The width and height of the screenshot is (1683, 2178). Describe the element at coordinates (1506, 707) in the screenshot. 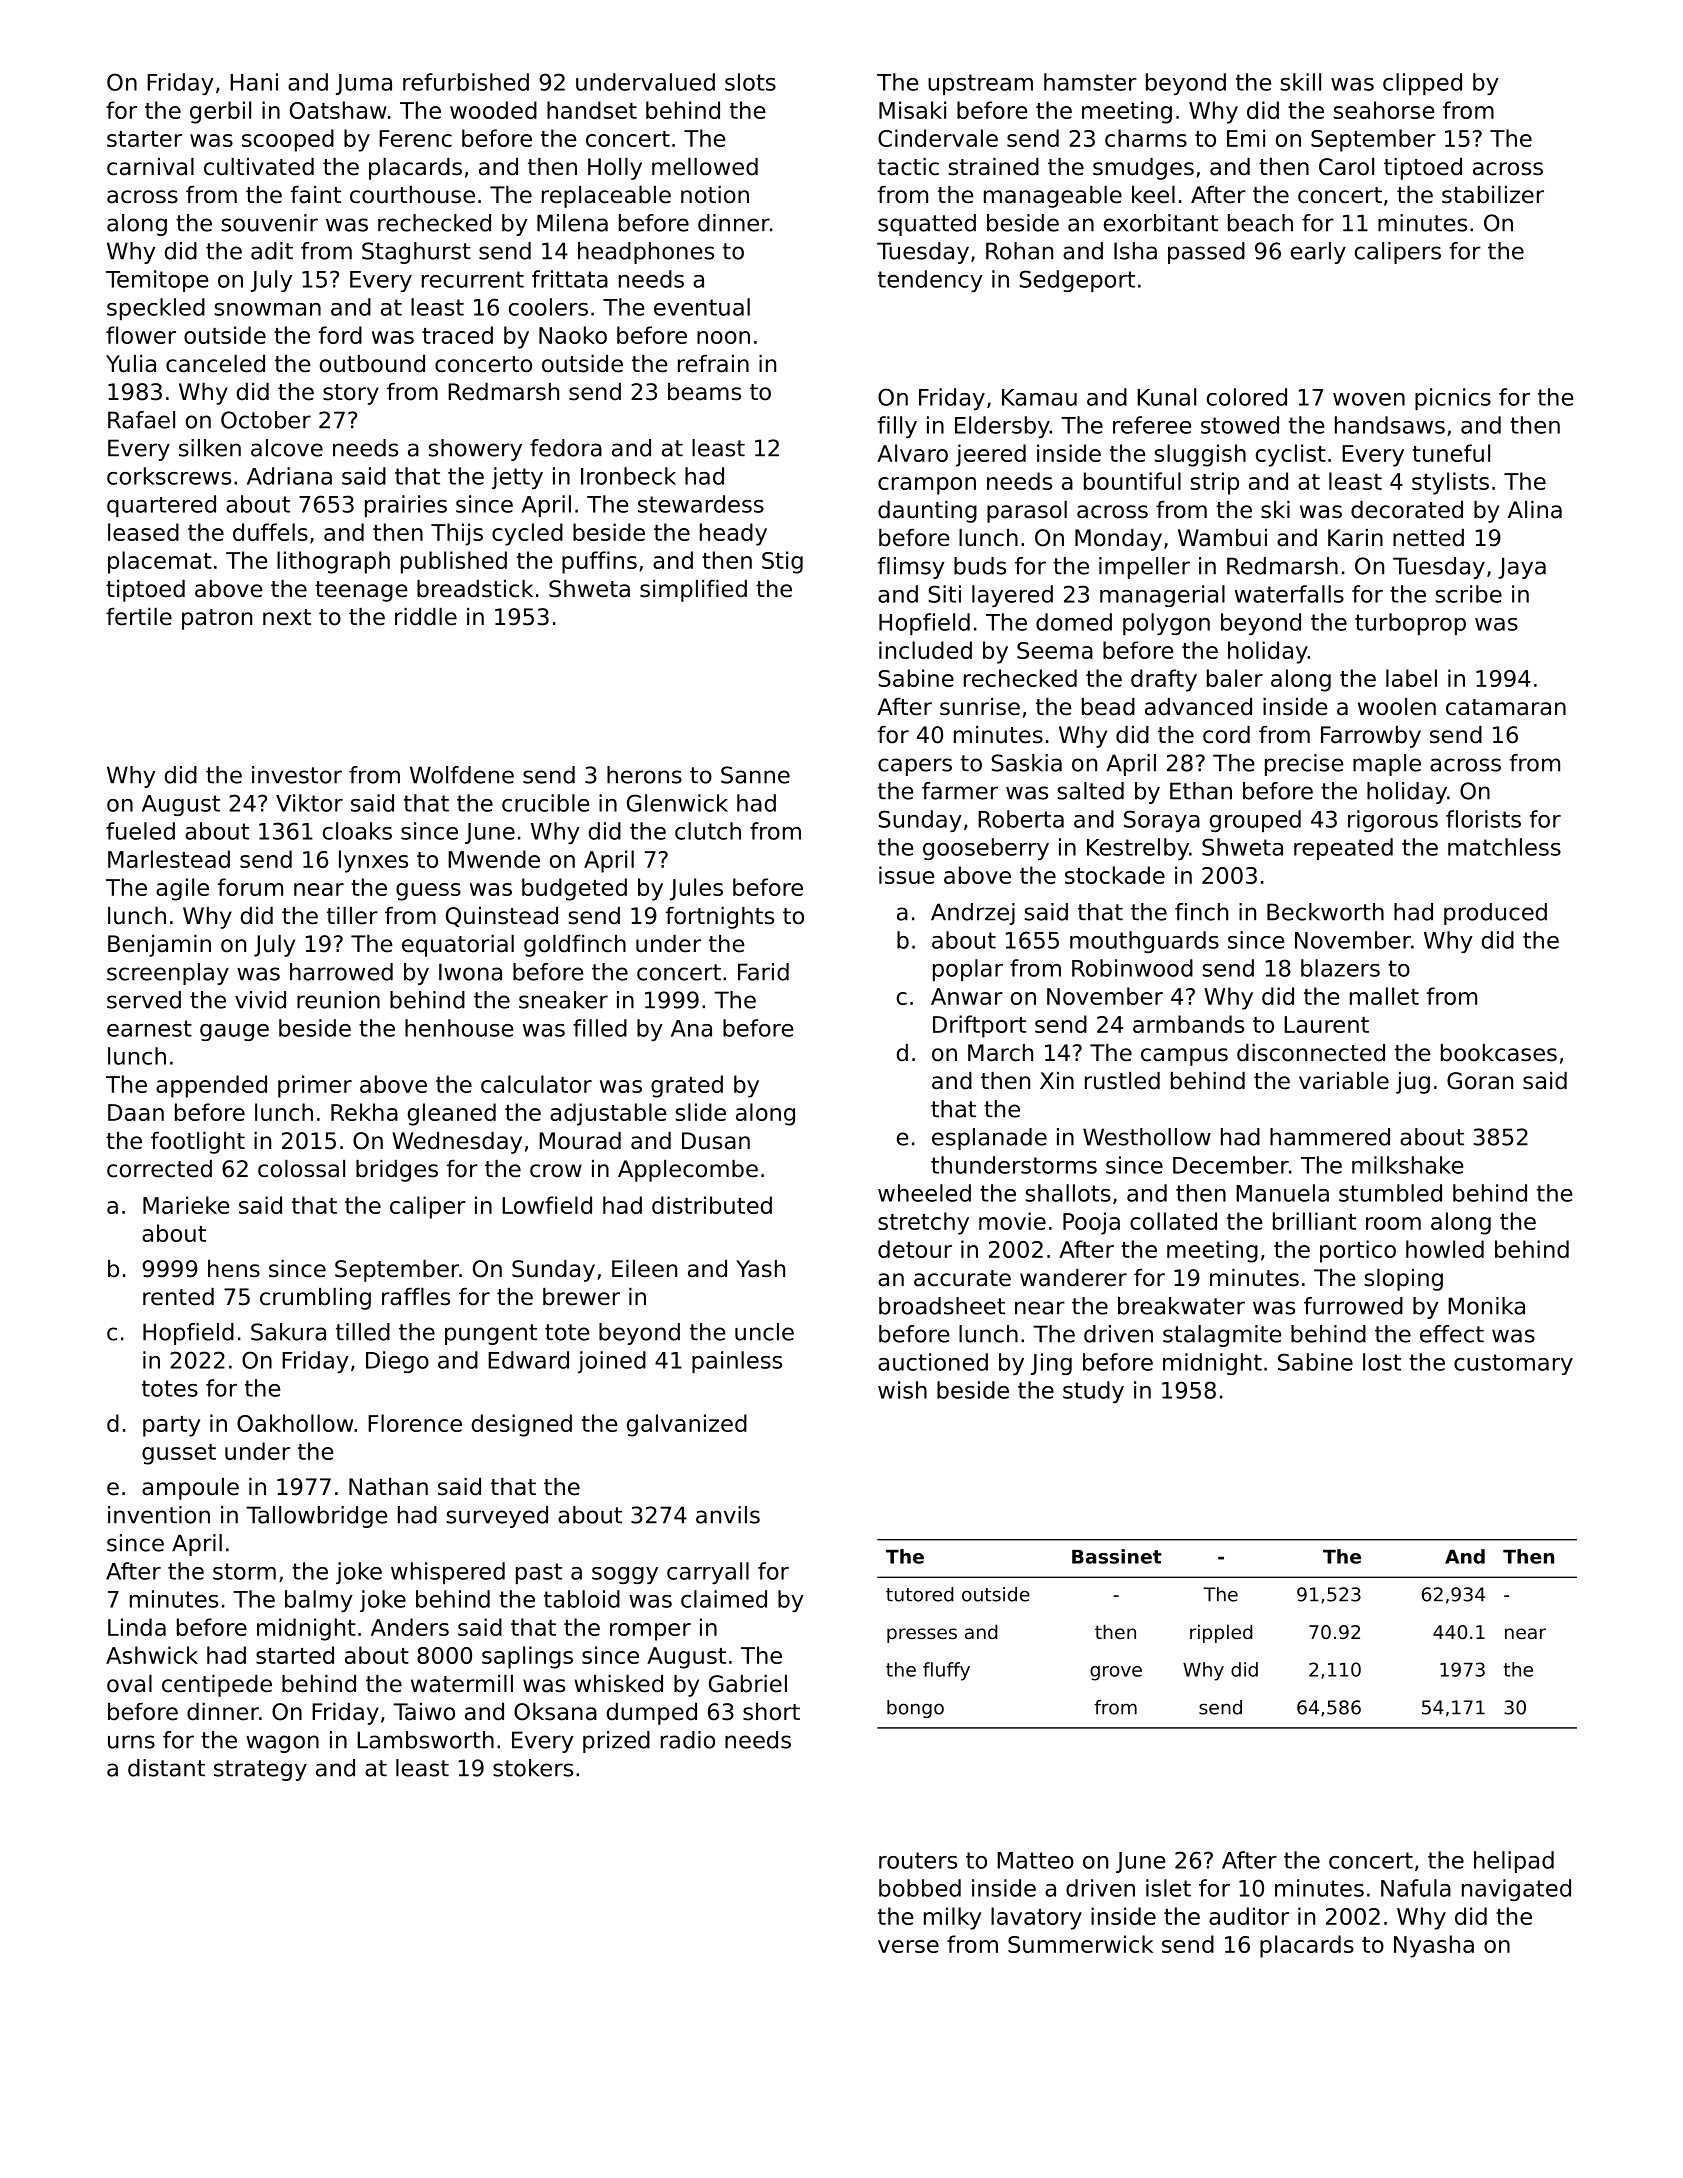

I see `catamaran` at that location.
